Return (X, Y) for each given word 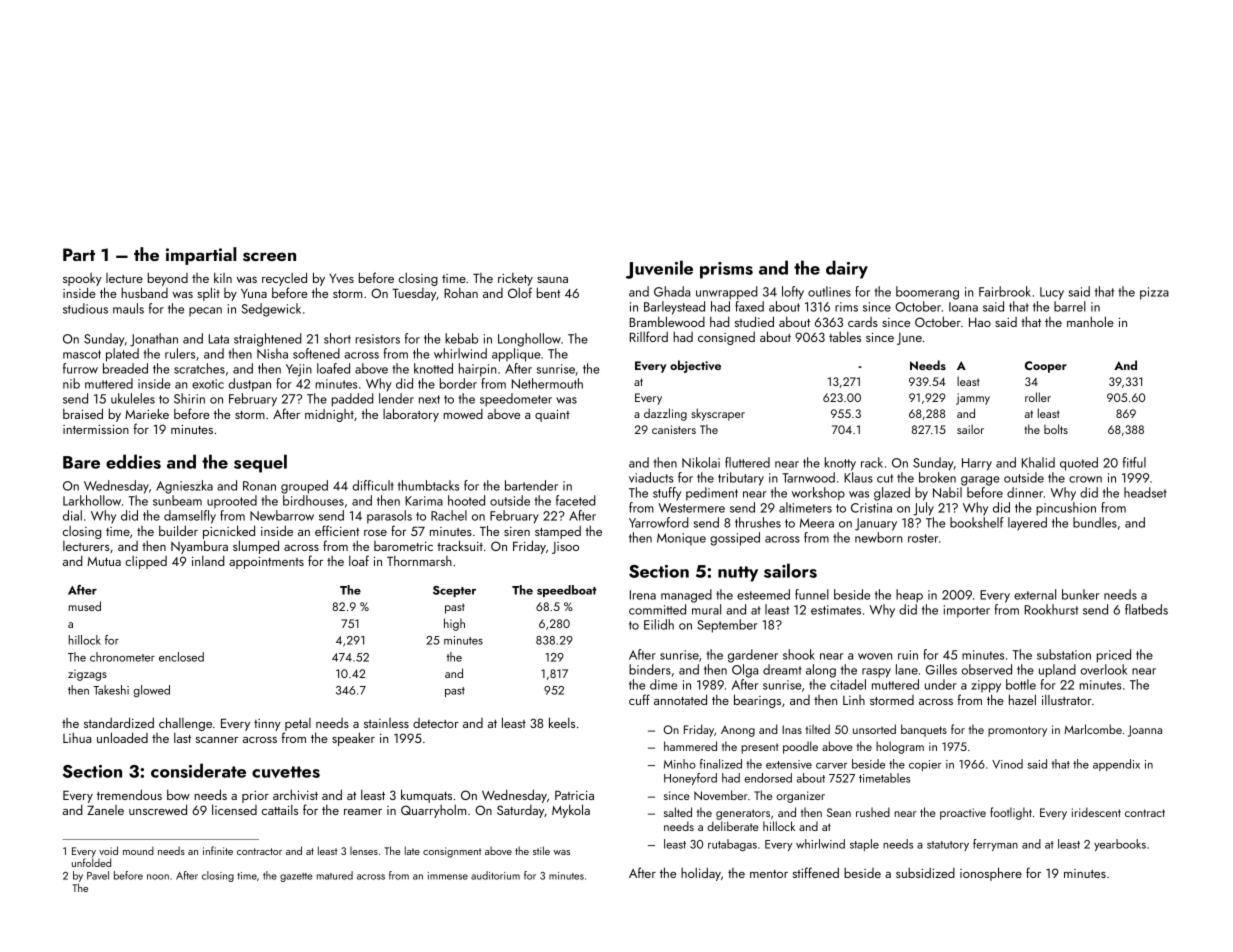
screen (269, 257)
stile (541, 850)
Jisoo (565, 548)
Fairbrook (1005, 291)
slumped (256, 547)
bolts (1056, 429)
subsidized (925, 873)
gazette (296, 877)
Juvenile (659, 269)
